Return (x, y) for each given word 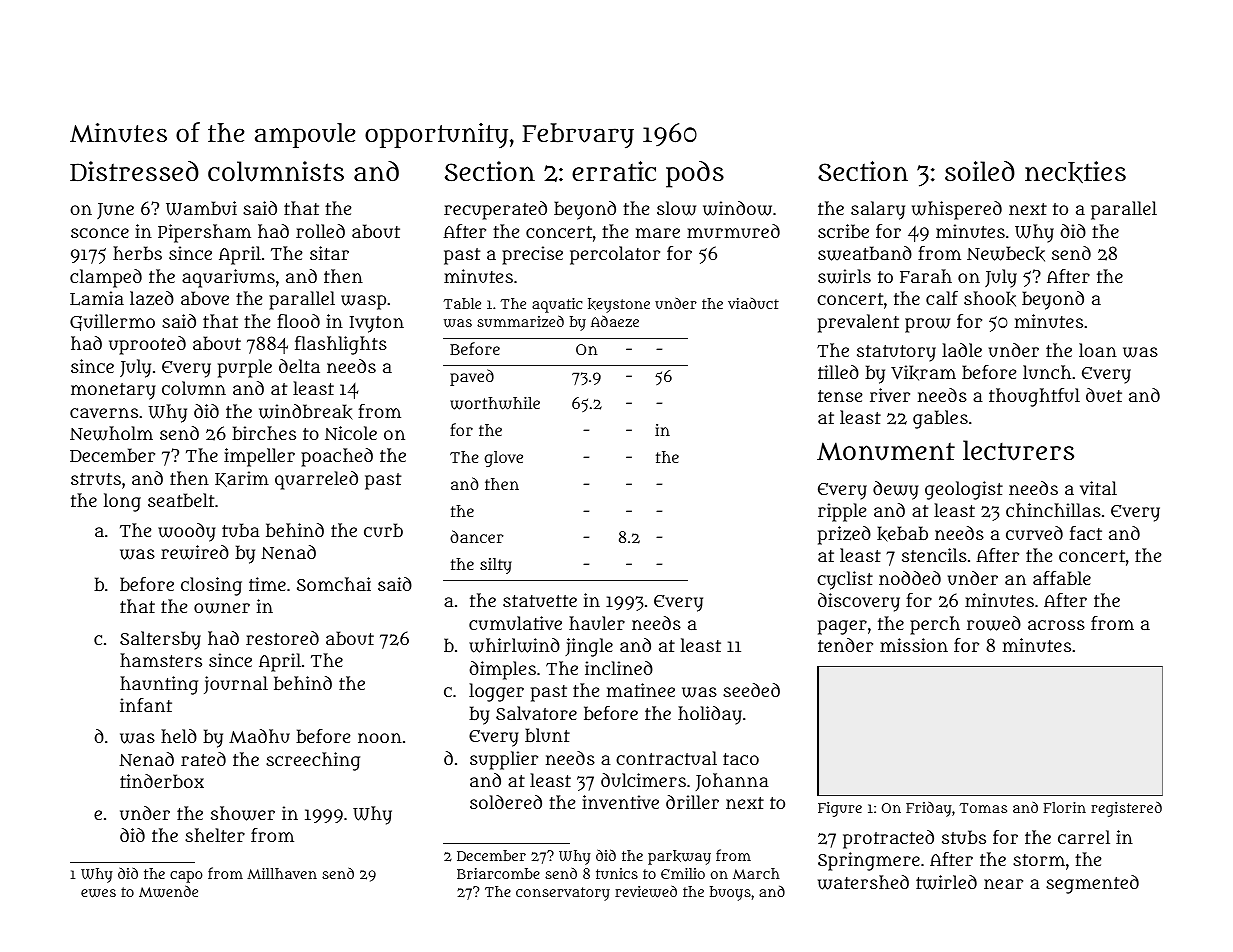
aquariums (228, 278)
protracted (888, 839)
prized (844, 535)
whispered (957, 210)
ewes (98, 893)
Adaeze (615, 321)
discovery (859, 602)
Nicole (351, 433)
